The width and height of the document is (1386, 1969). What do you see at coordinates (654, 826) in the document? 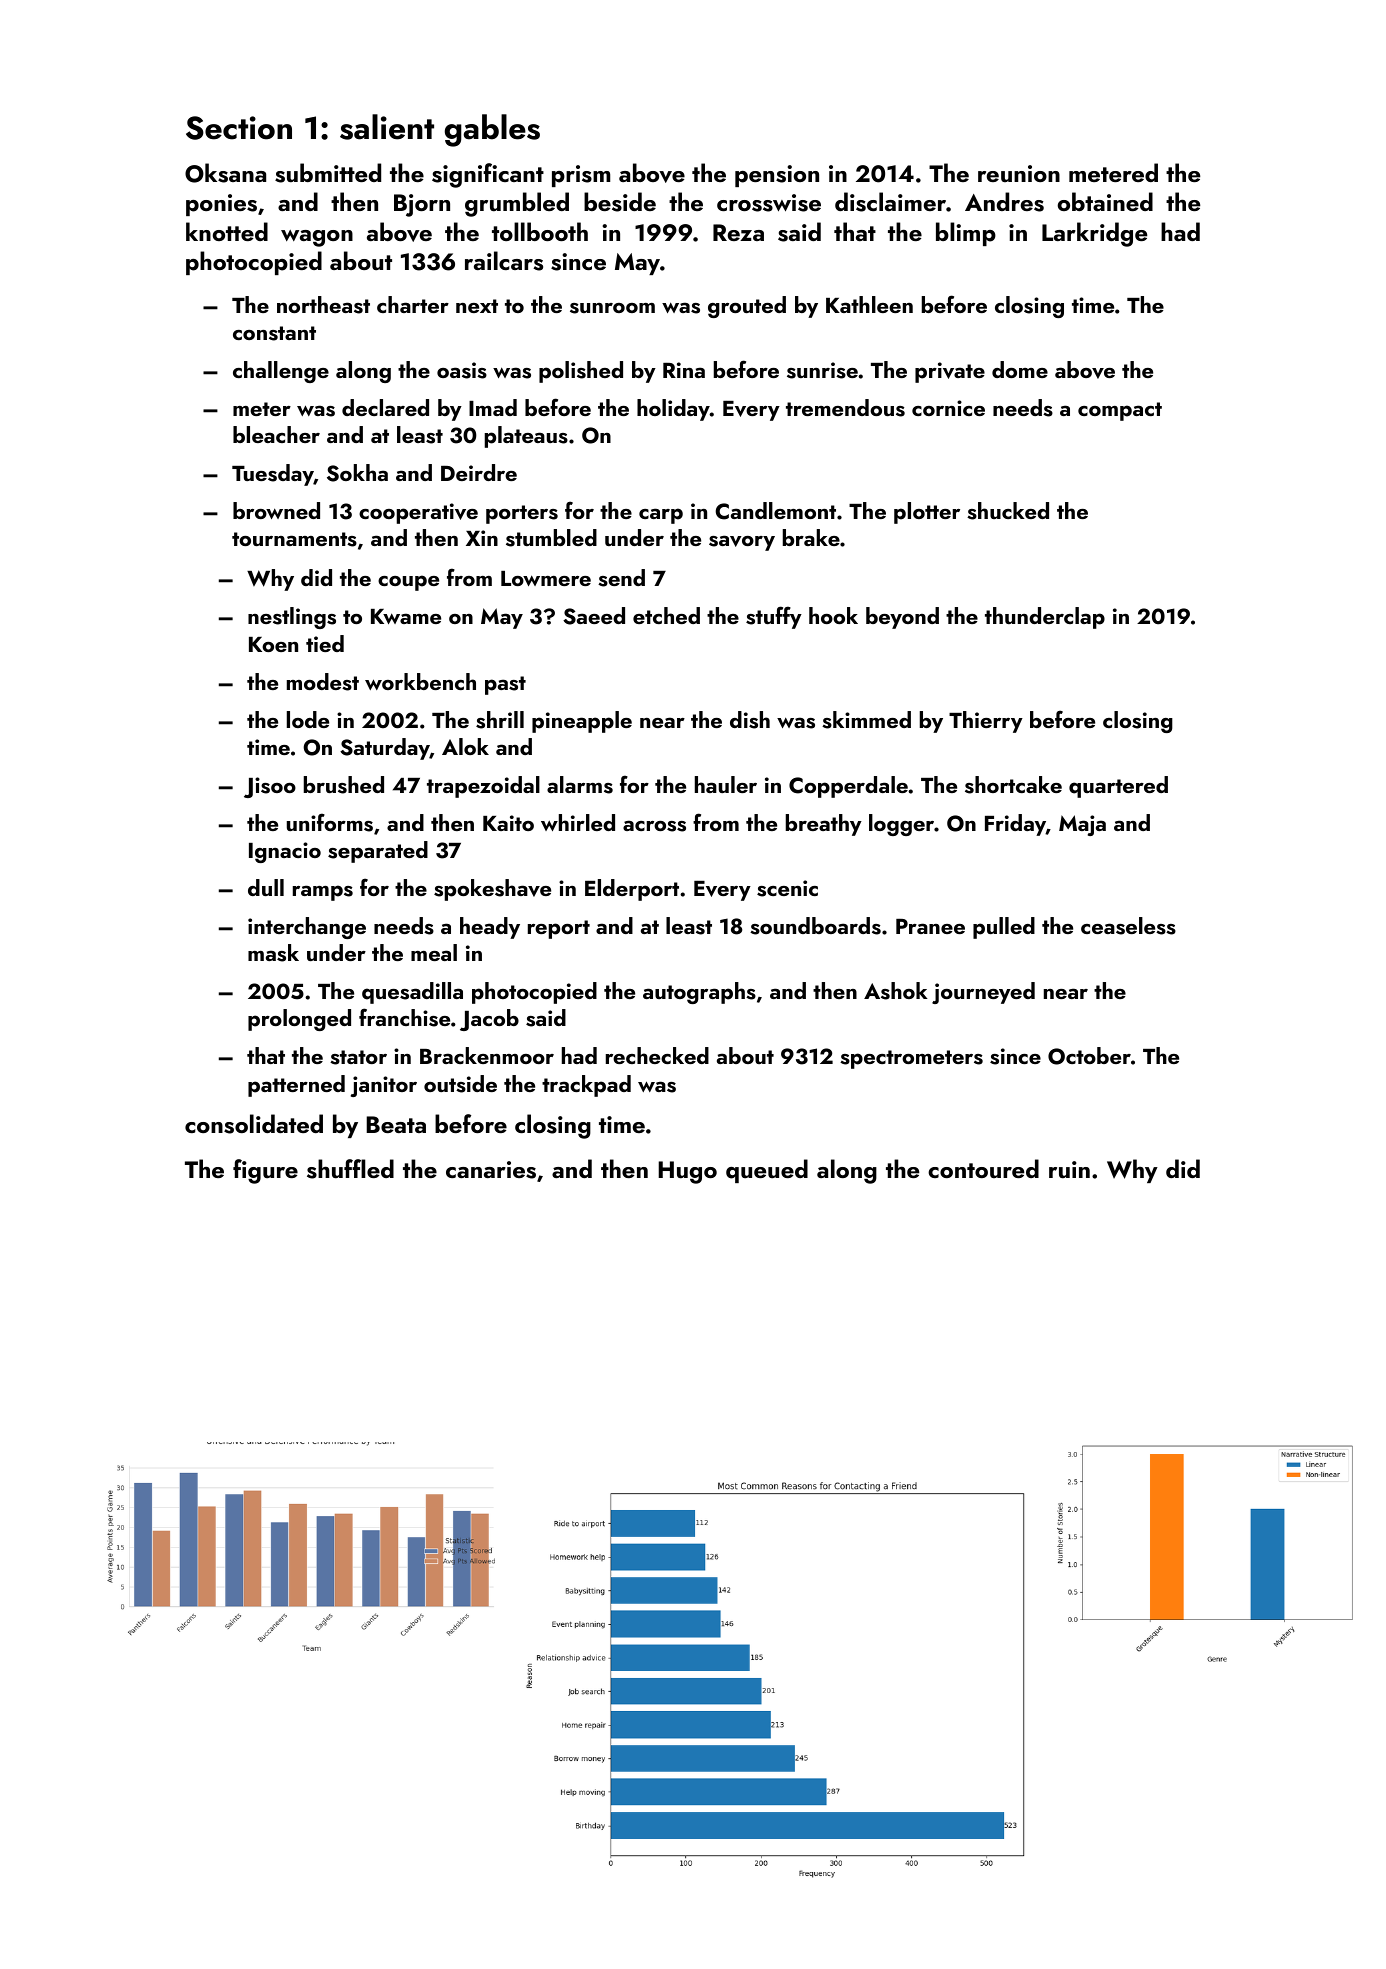
I see `across` at bounding box center [654, 826].
